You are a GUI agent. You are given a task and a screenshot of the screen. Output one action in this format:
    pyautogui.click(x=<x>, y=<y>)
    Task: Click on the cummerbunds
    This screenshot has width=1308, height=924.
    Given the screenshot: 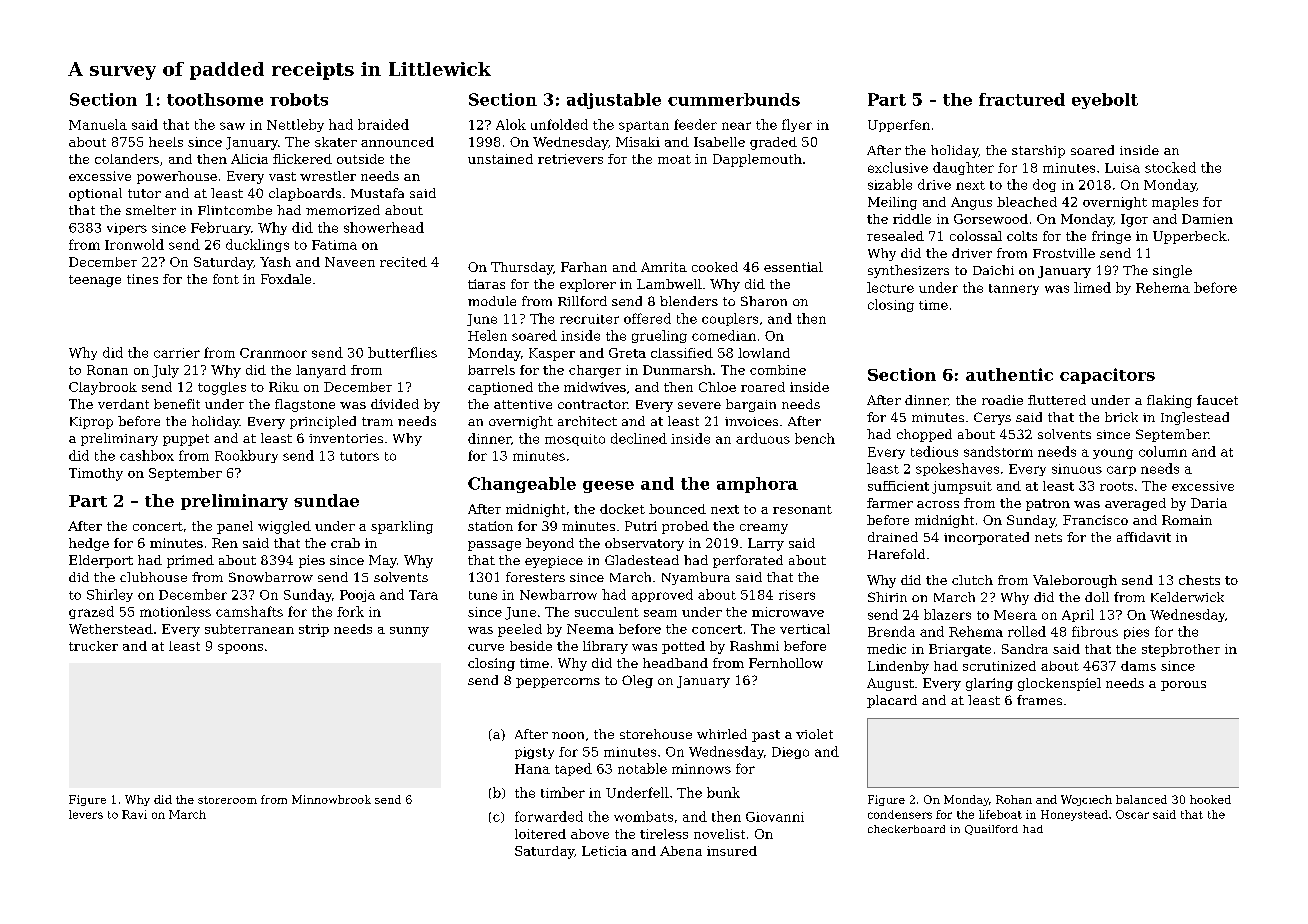 What is the action you would take?
    pyautogui.click(x=734, y=99)
